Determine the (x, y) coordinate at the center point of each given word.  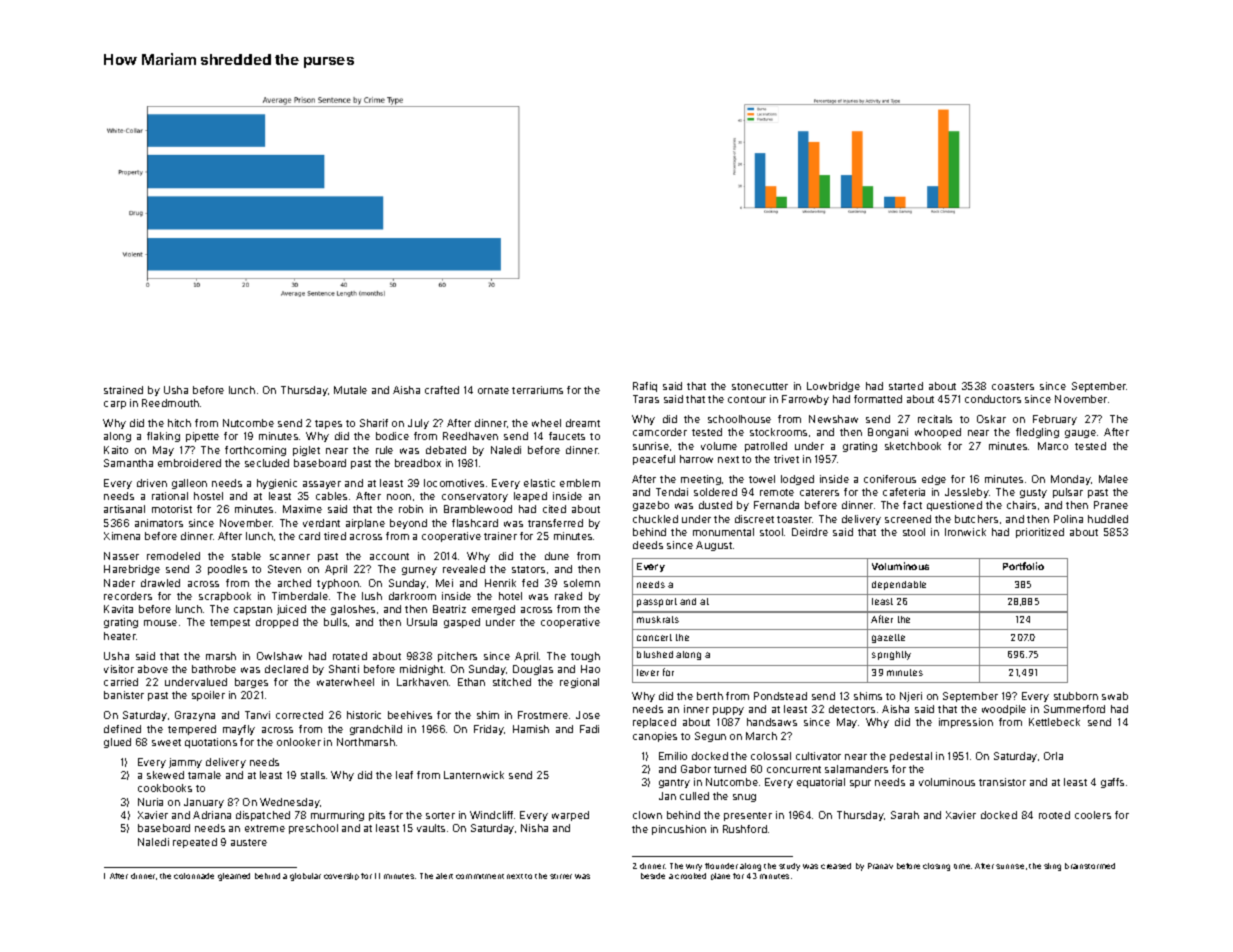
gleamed (234, 877)
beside (653, 876)
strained (123, 390)
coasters (1013, 386)
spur (860, 784)
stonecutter (760, 386)
